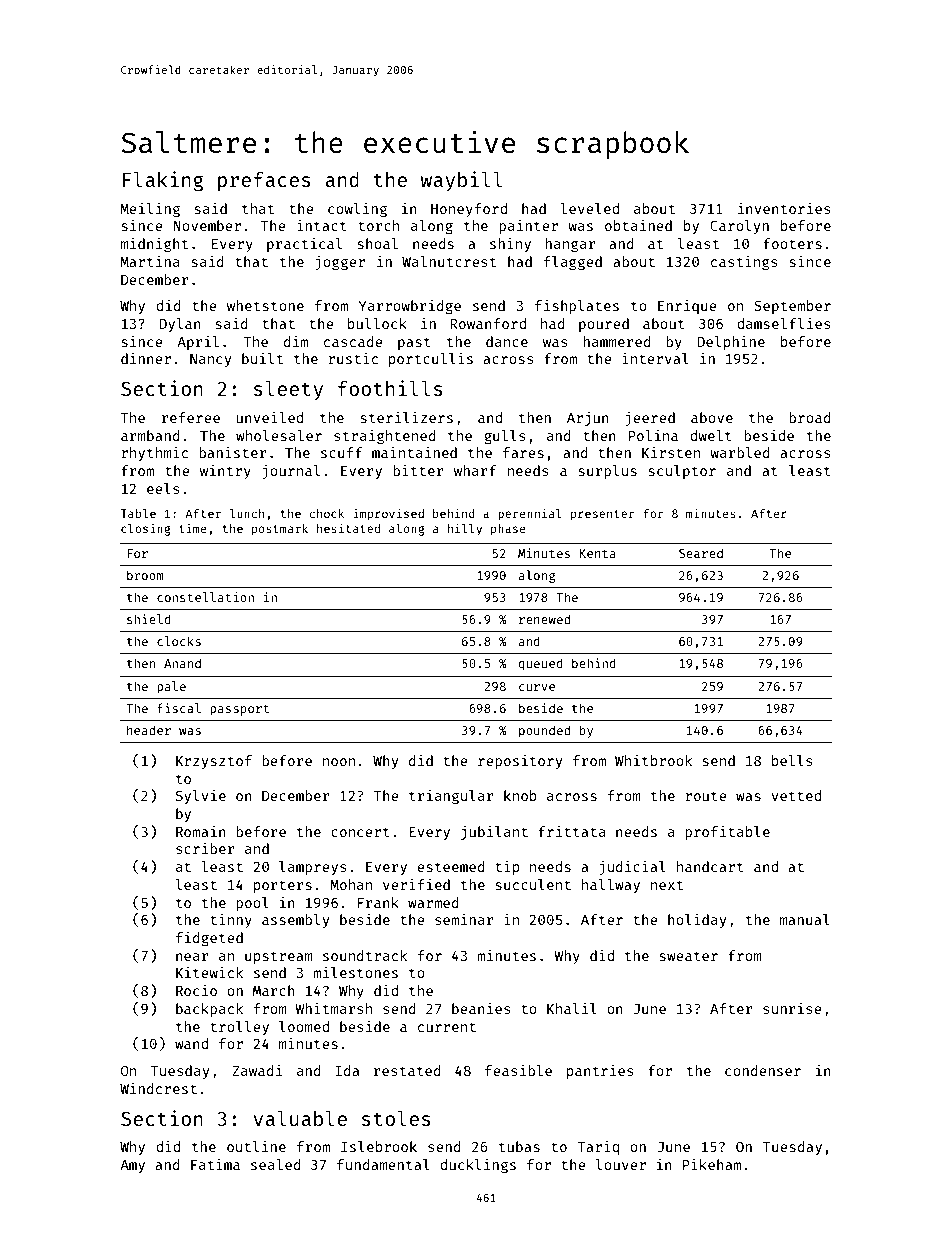 This screenshot has width=952, height=1233. Describe the element at coordinates (276, 1164) in the screenshot. I see `sealed` at that location.
